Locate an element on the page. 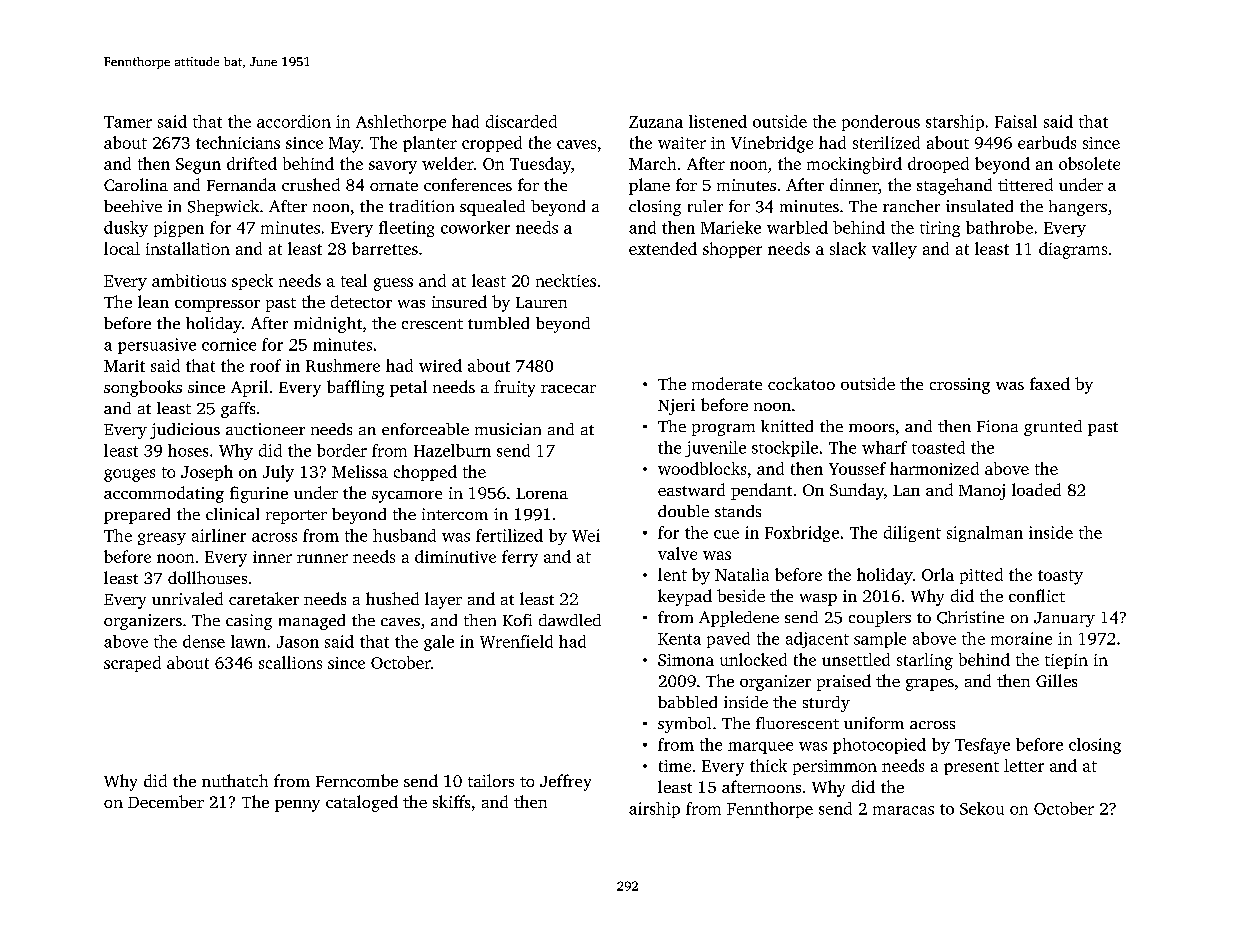 The height and width of the image is (952, 1233). airship is located at coordinates (654, 810).
